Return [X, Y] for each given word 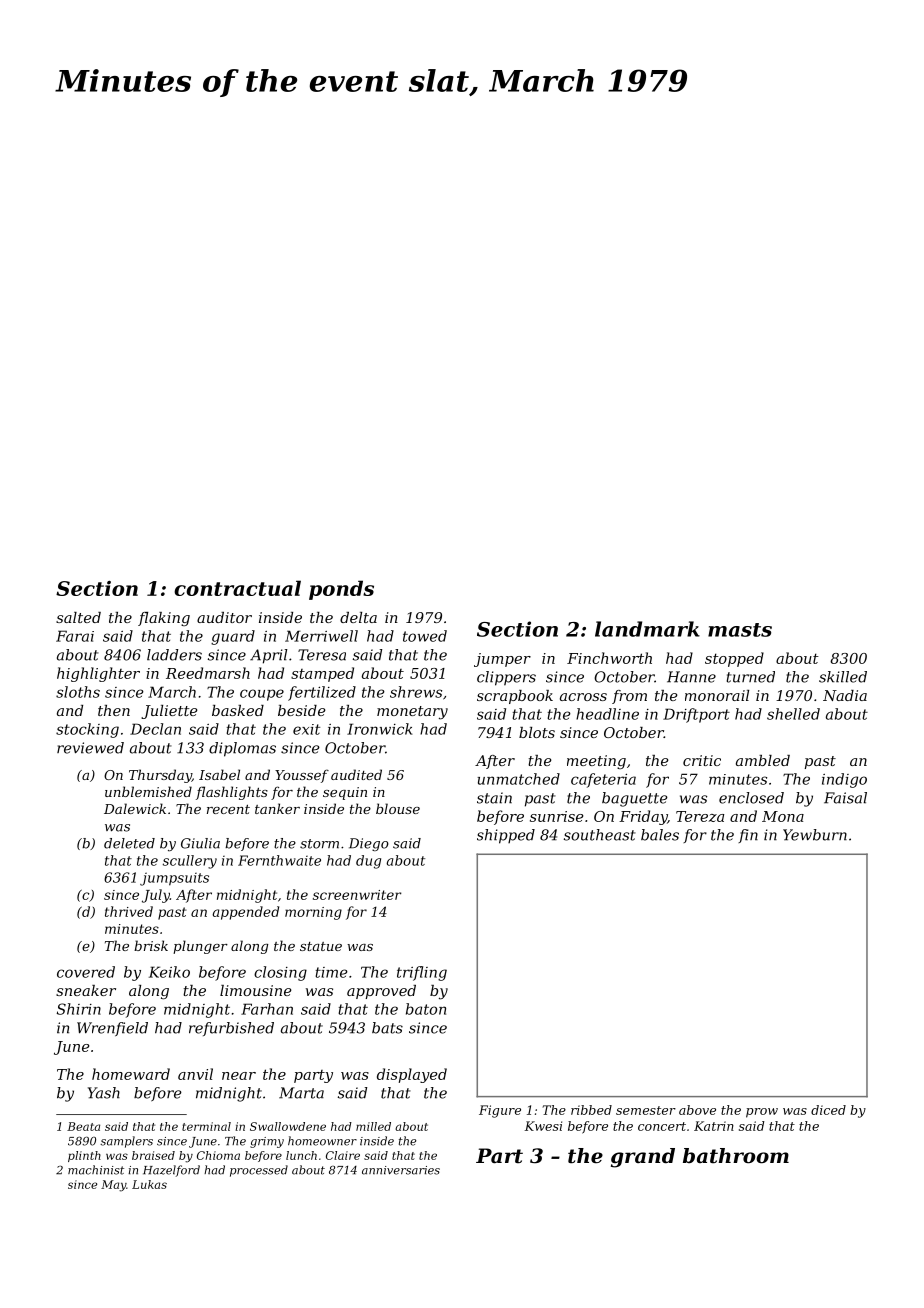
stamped [322, 674]
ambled [763, 760]
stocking [87, 730]
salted [78, 617]
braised [153, 1155]
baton [426, 1009]
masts [740, 630]
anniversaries [401, 1170]
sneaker [86, 990]
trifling [422, 973]
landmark [647, 629]
